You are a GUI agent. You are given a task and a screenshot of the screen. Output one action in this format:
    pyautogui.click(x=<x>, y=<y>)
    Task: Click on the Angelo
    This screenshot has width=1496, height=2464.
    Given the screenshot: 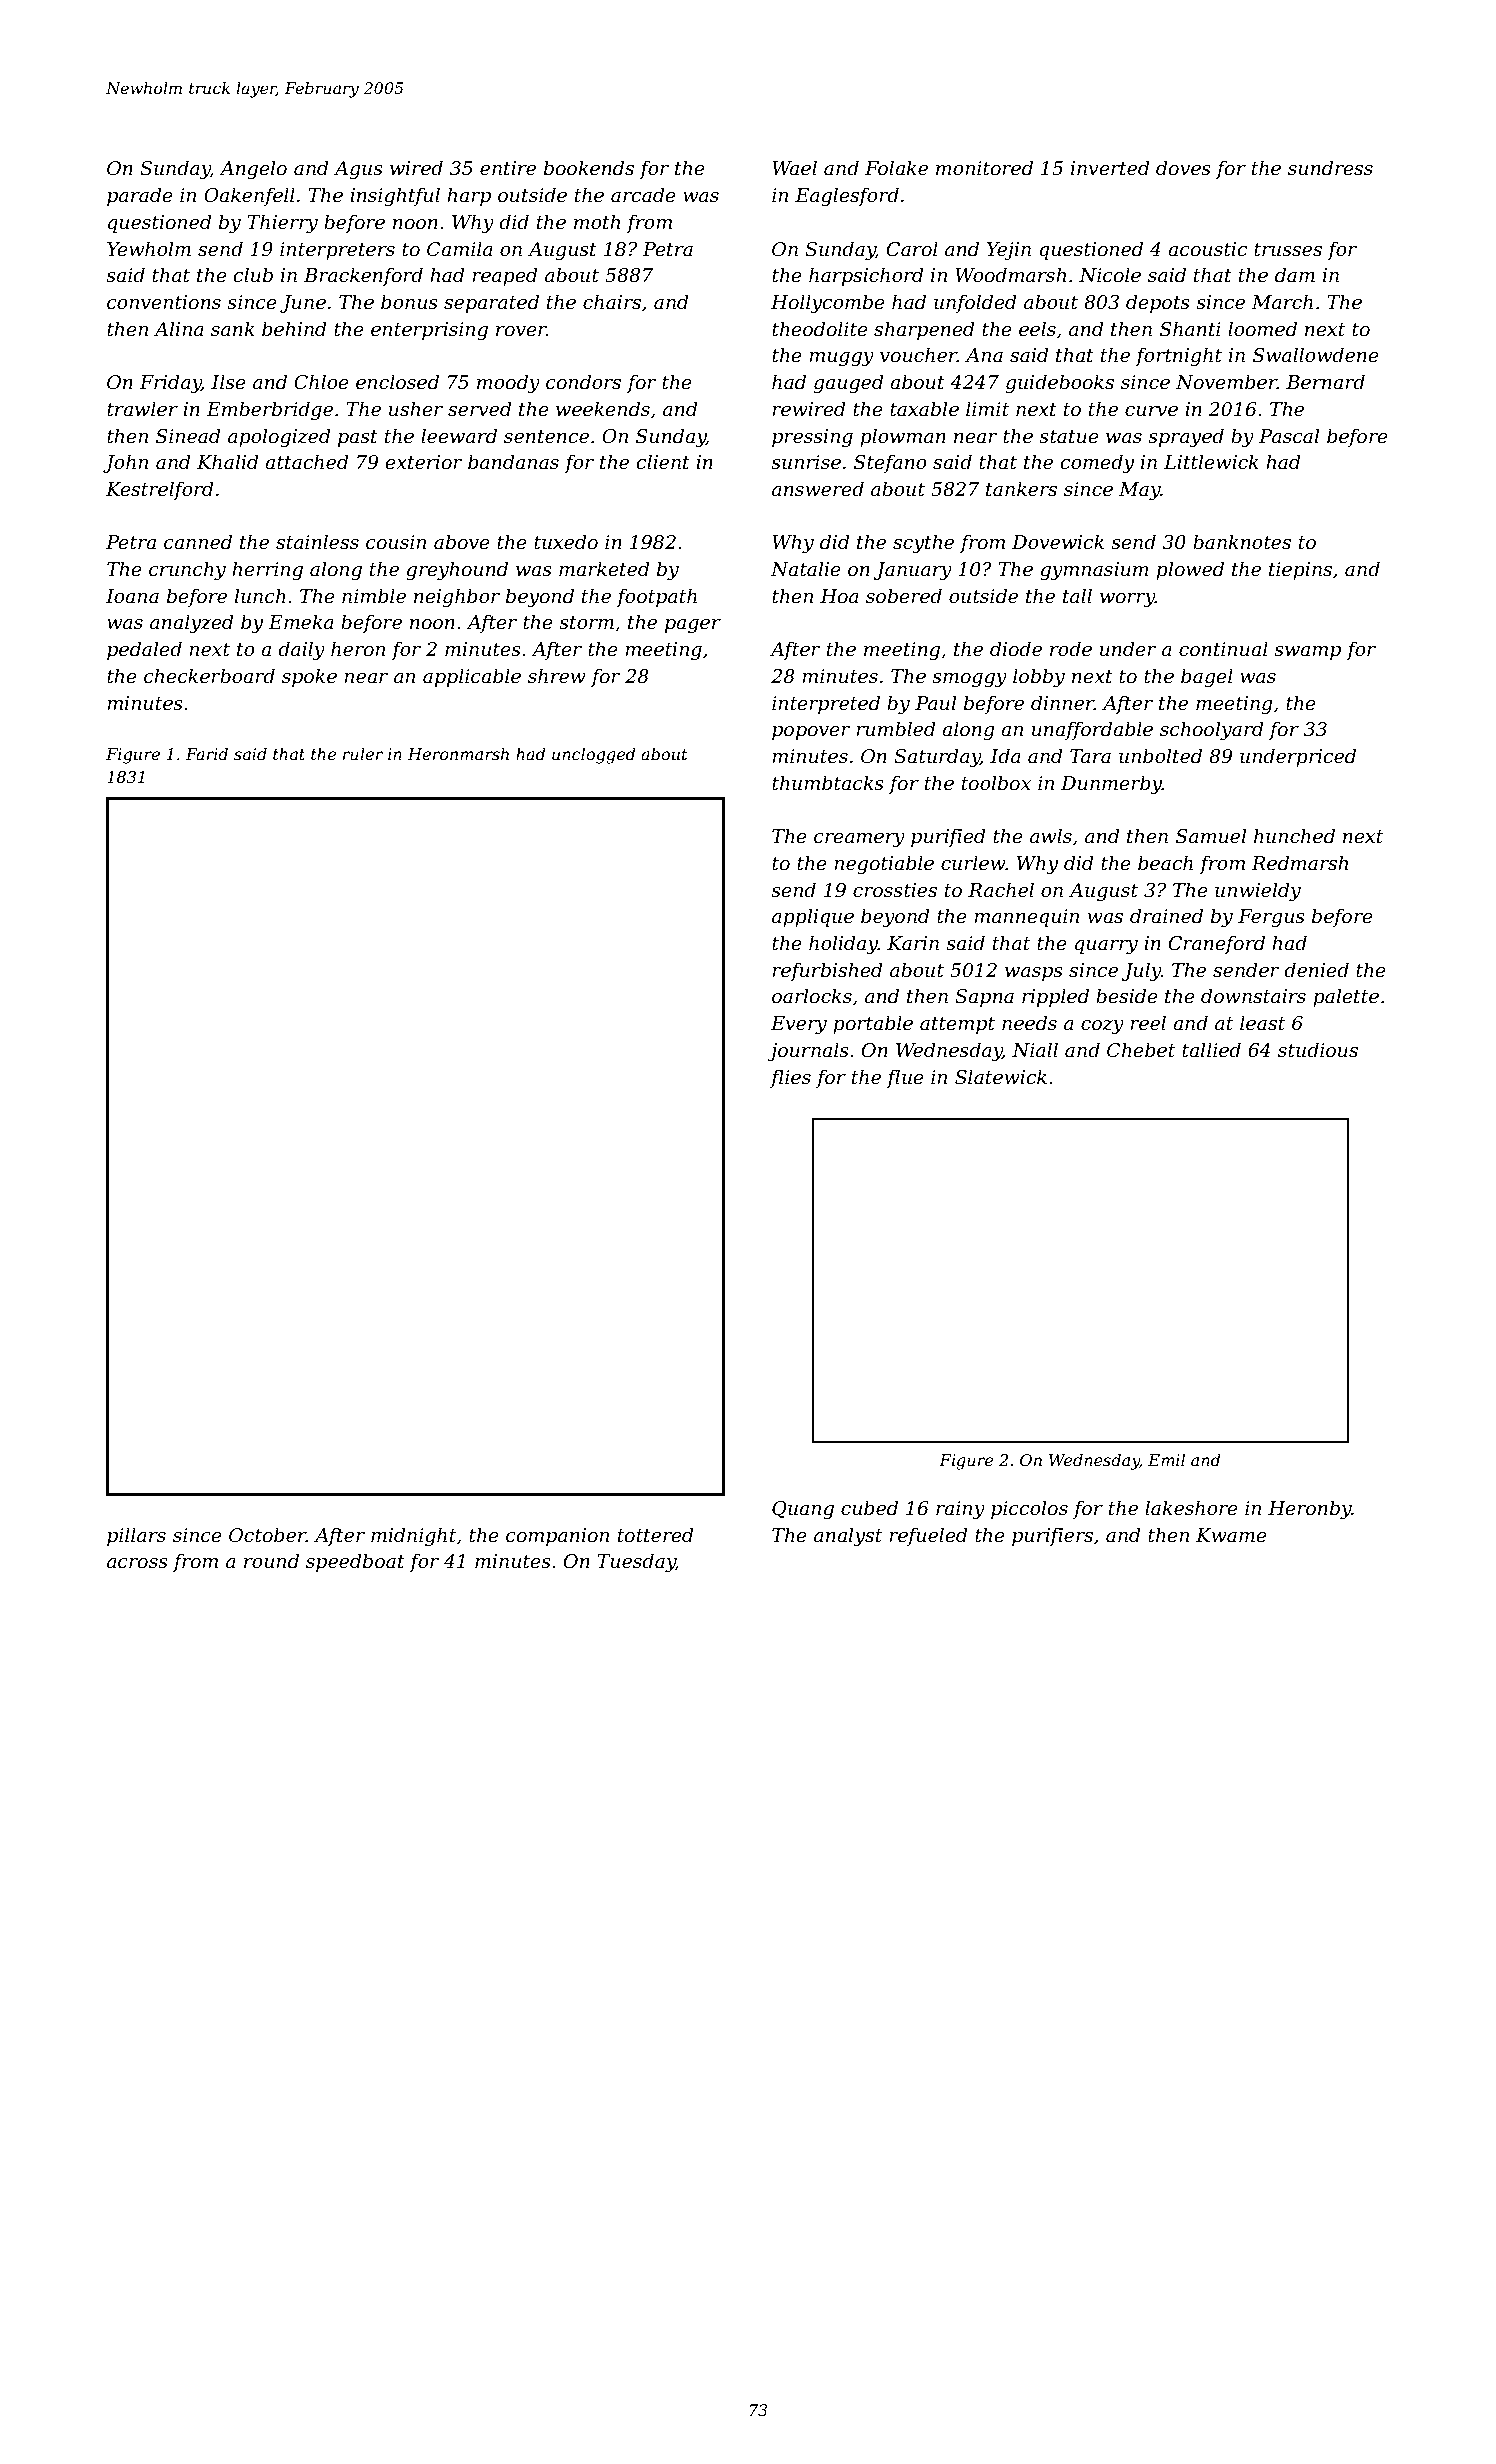 What is the action you would take?
    pyautogui.click(x=253, y=169)
